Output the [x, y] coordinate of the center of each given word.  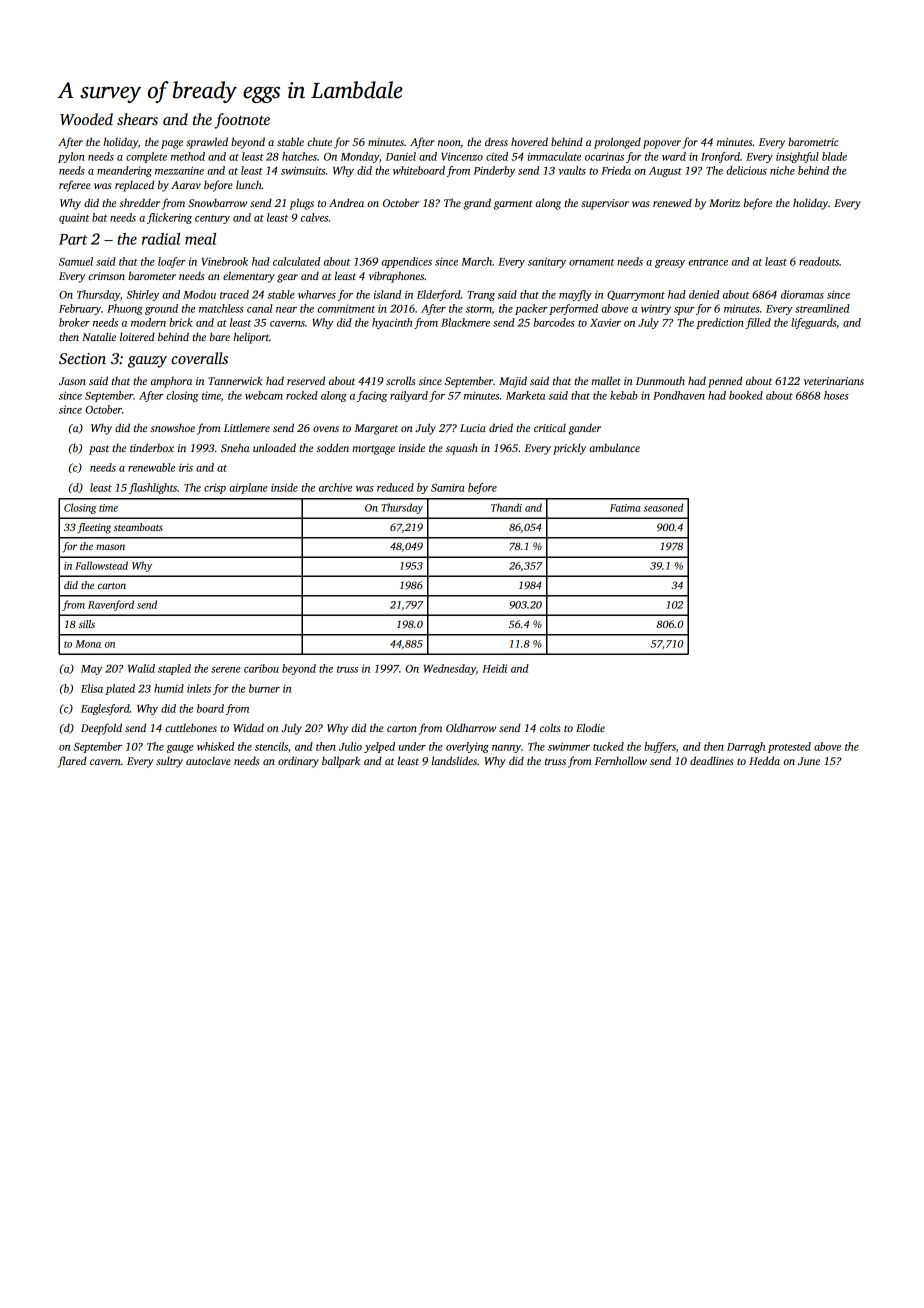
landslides [454, 760]
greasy [670, 264]
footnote [242, 121]
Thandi [506, 507]
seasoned [663, 507]
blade [834, 156]
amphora [171, 382]
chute [319, 141]
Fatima [625, 508]
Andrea [346, 202]
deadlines [711, 760]
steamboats [138, 527]
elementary [249, 277]
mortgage [373, 450]
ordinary [298, 762]
